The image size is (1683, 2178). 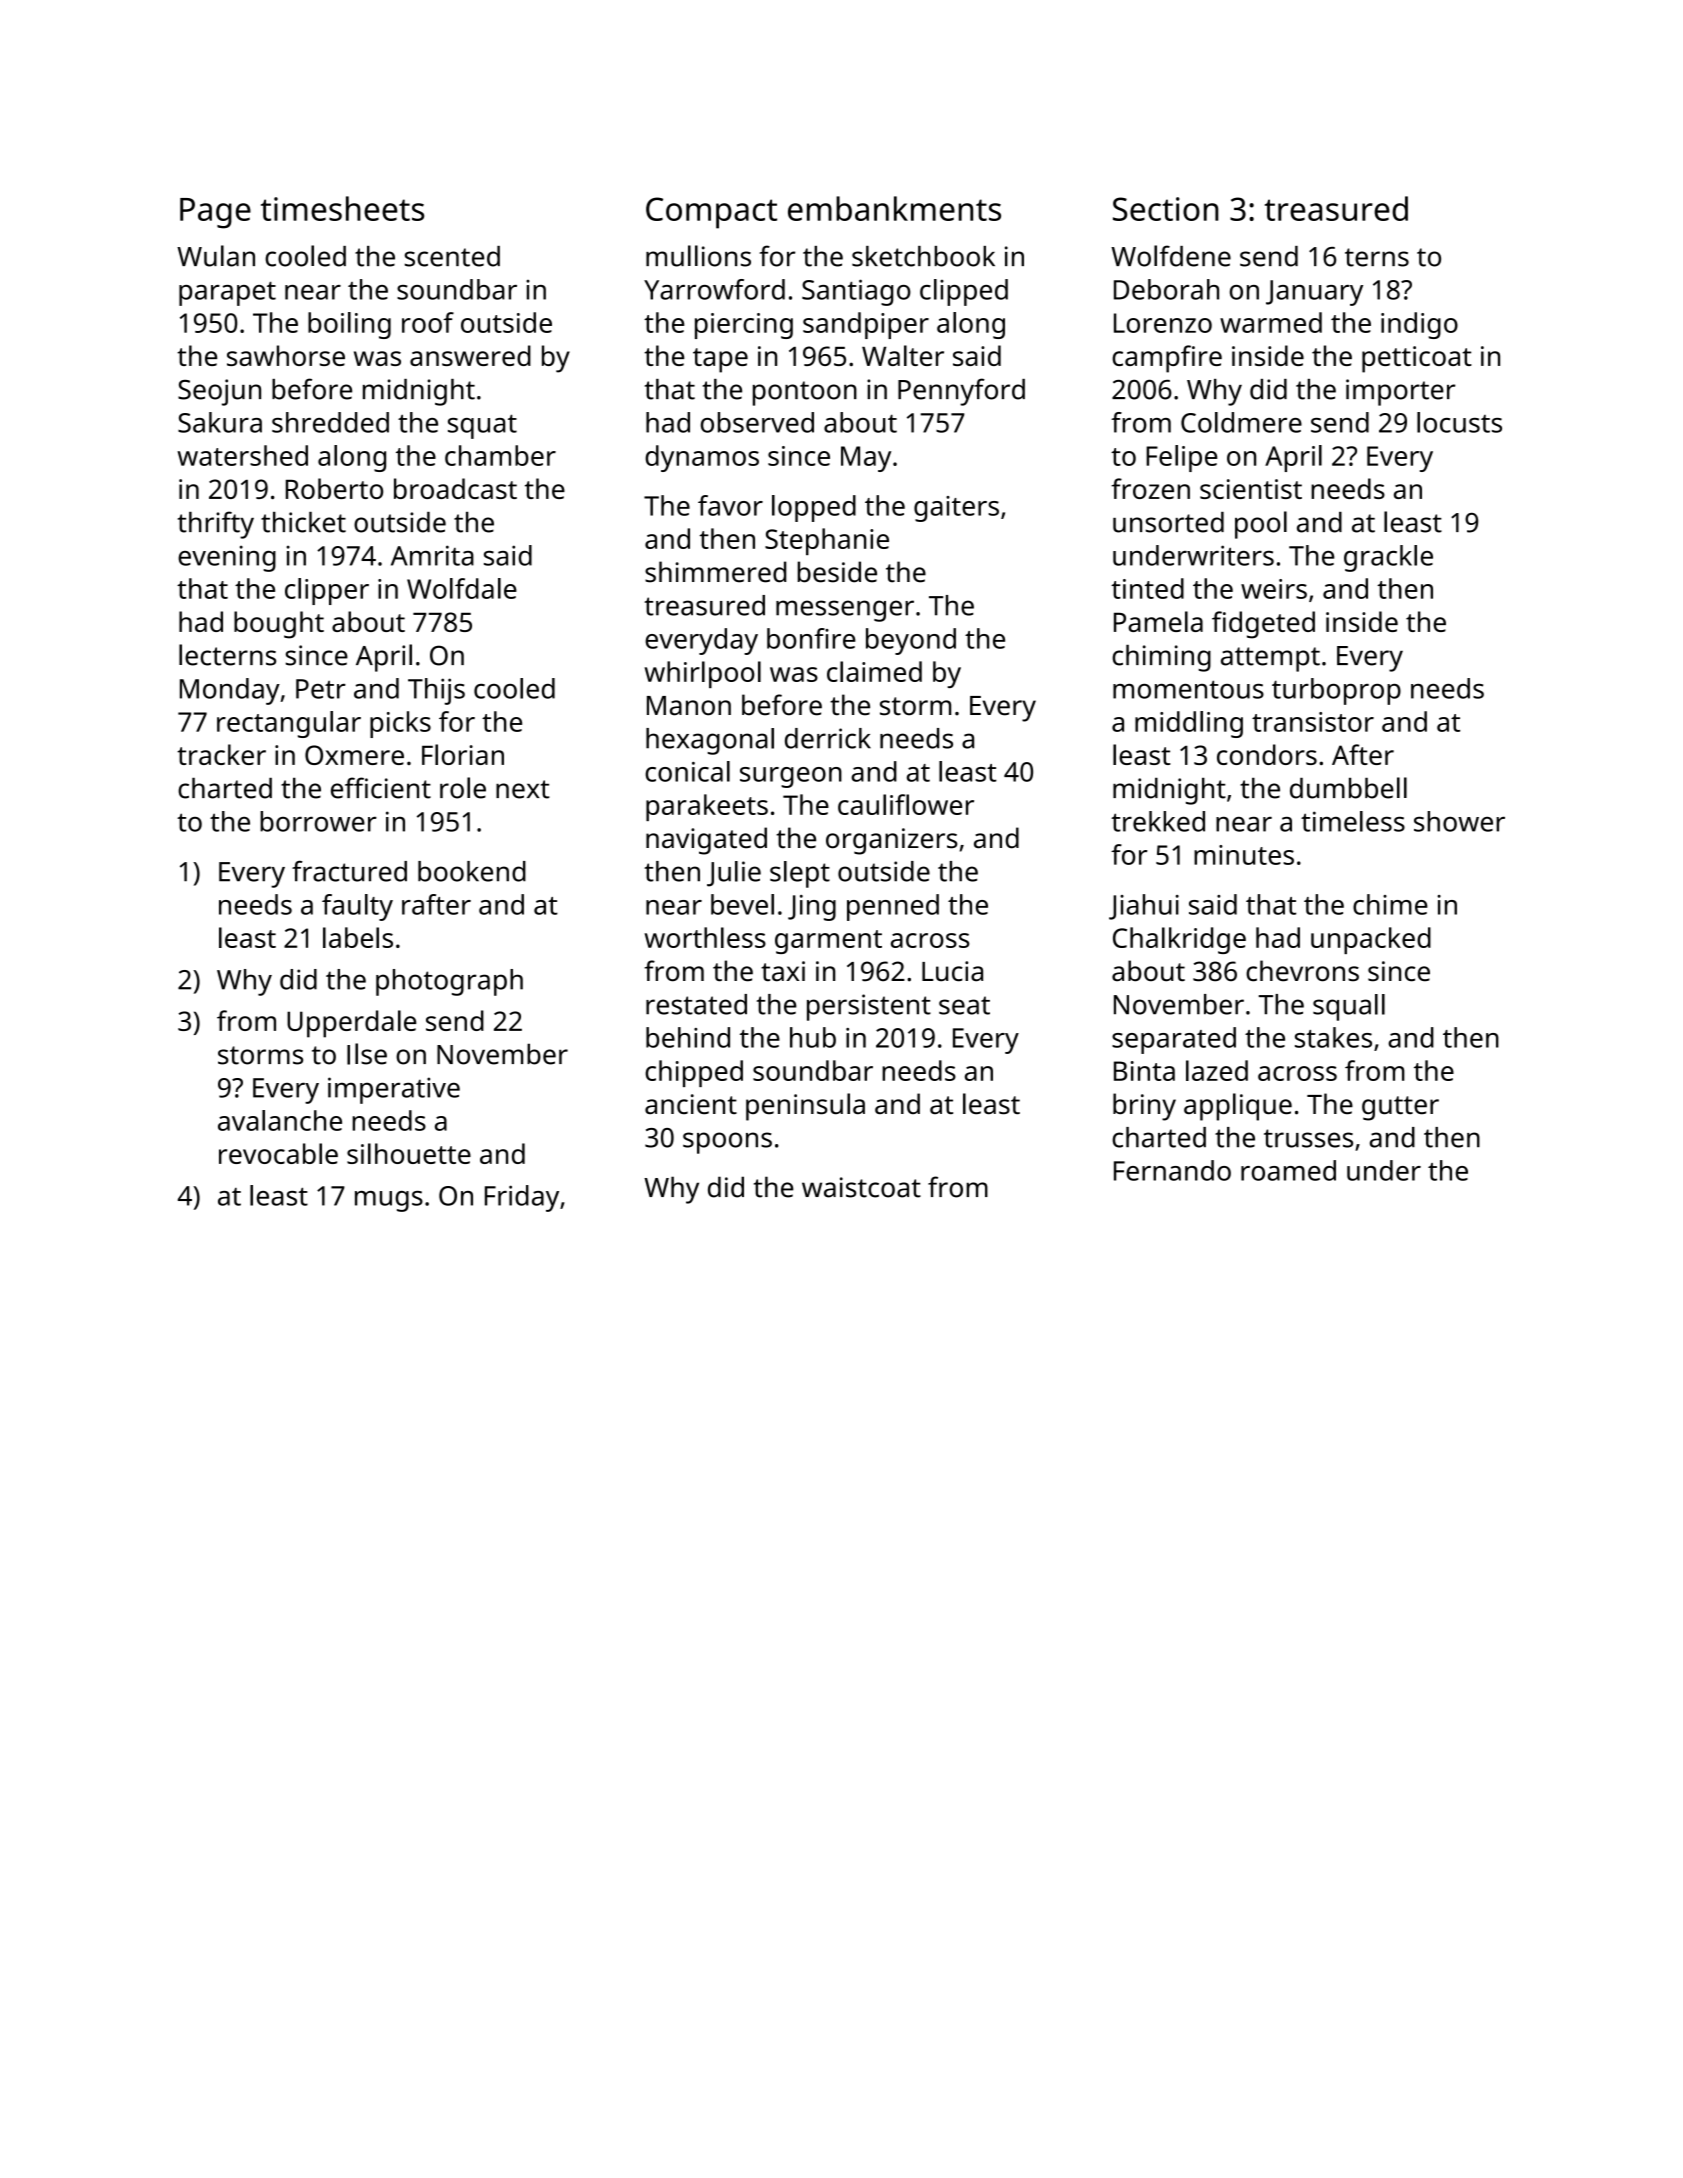 I want to click on beside, so click(x=837, y=572).
